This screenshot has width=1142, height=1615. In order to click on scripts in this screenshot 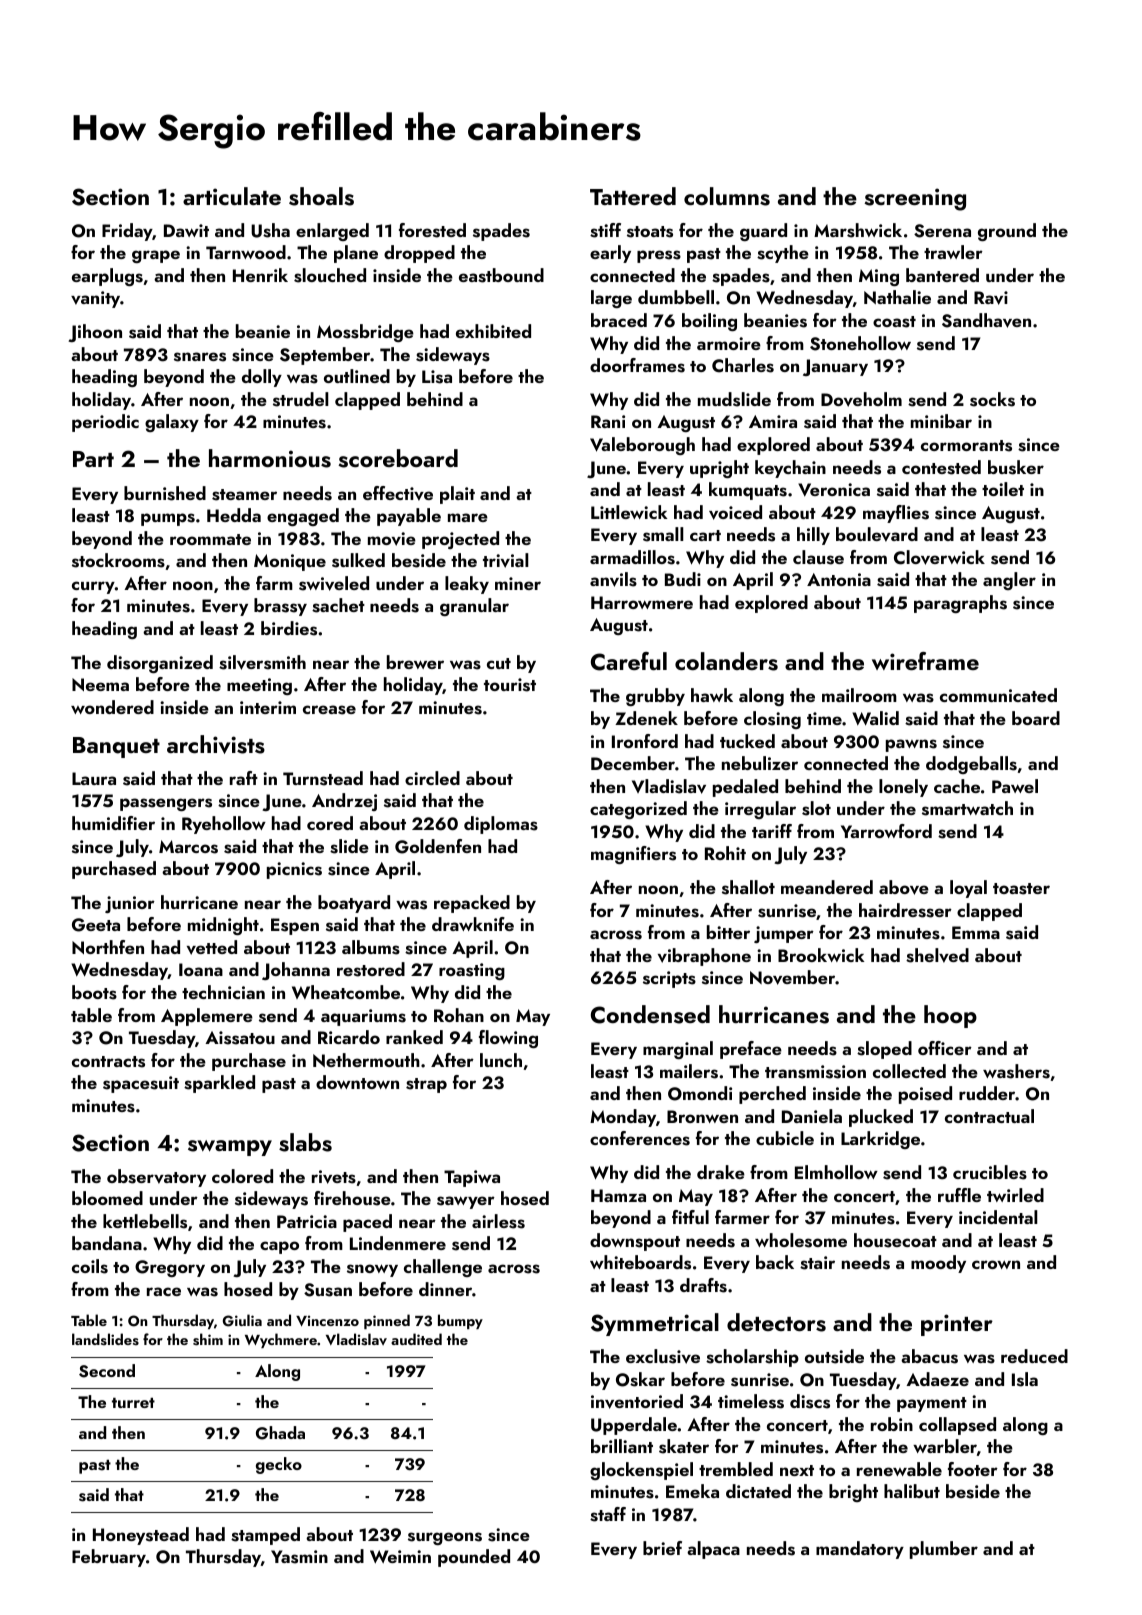, I will do `click(669, 979)`.
